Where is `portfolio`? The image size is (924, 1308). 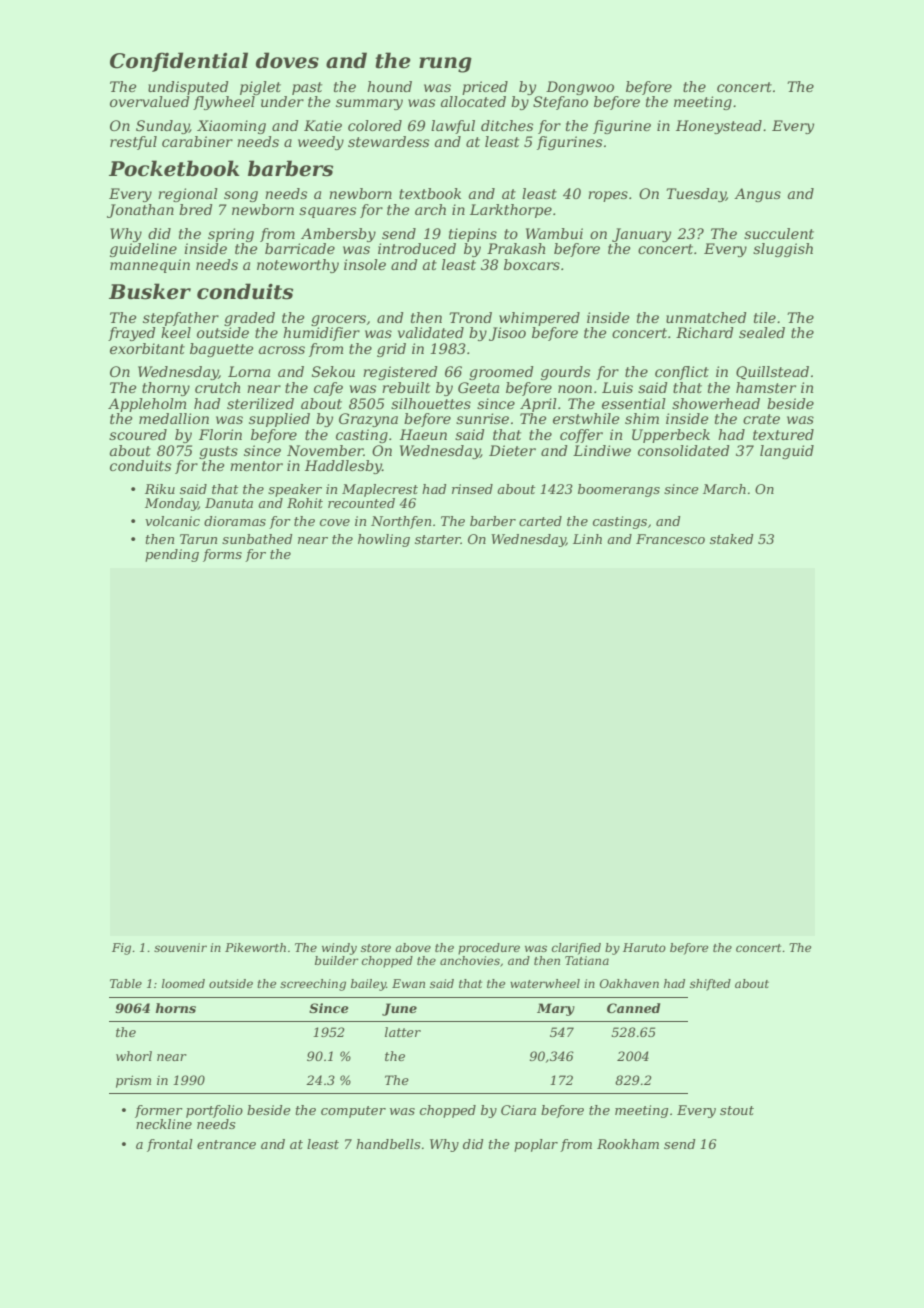
portfolio is located at coordinates (214, 1111).
